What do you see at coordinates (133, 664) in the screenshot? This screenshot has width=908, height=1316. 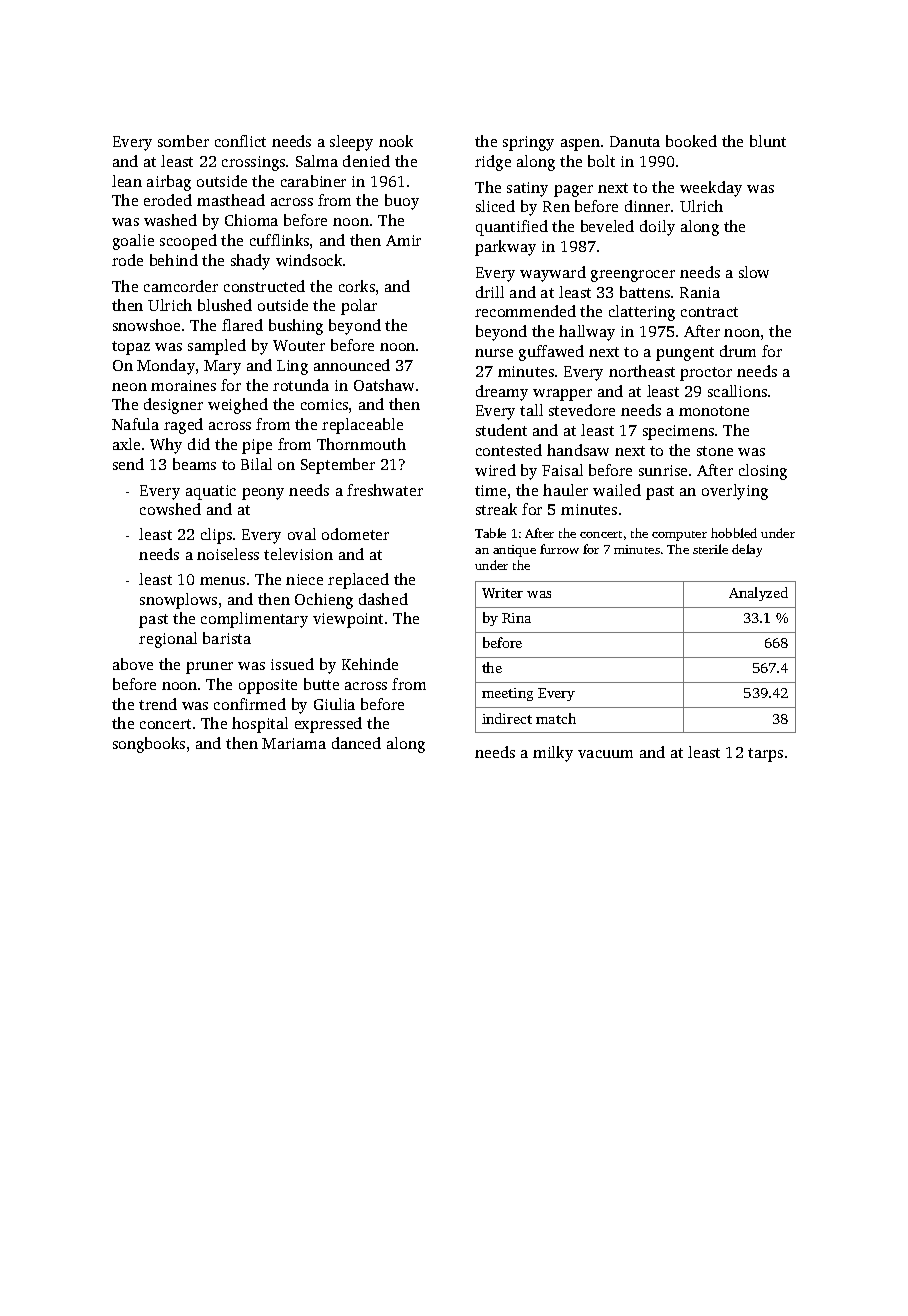 I see `above` at bounding box center [133, 664].
